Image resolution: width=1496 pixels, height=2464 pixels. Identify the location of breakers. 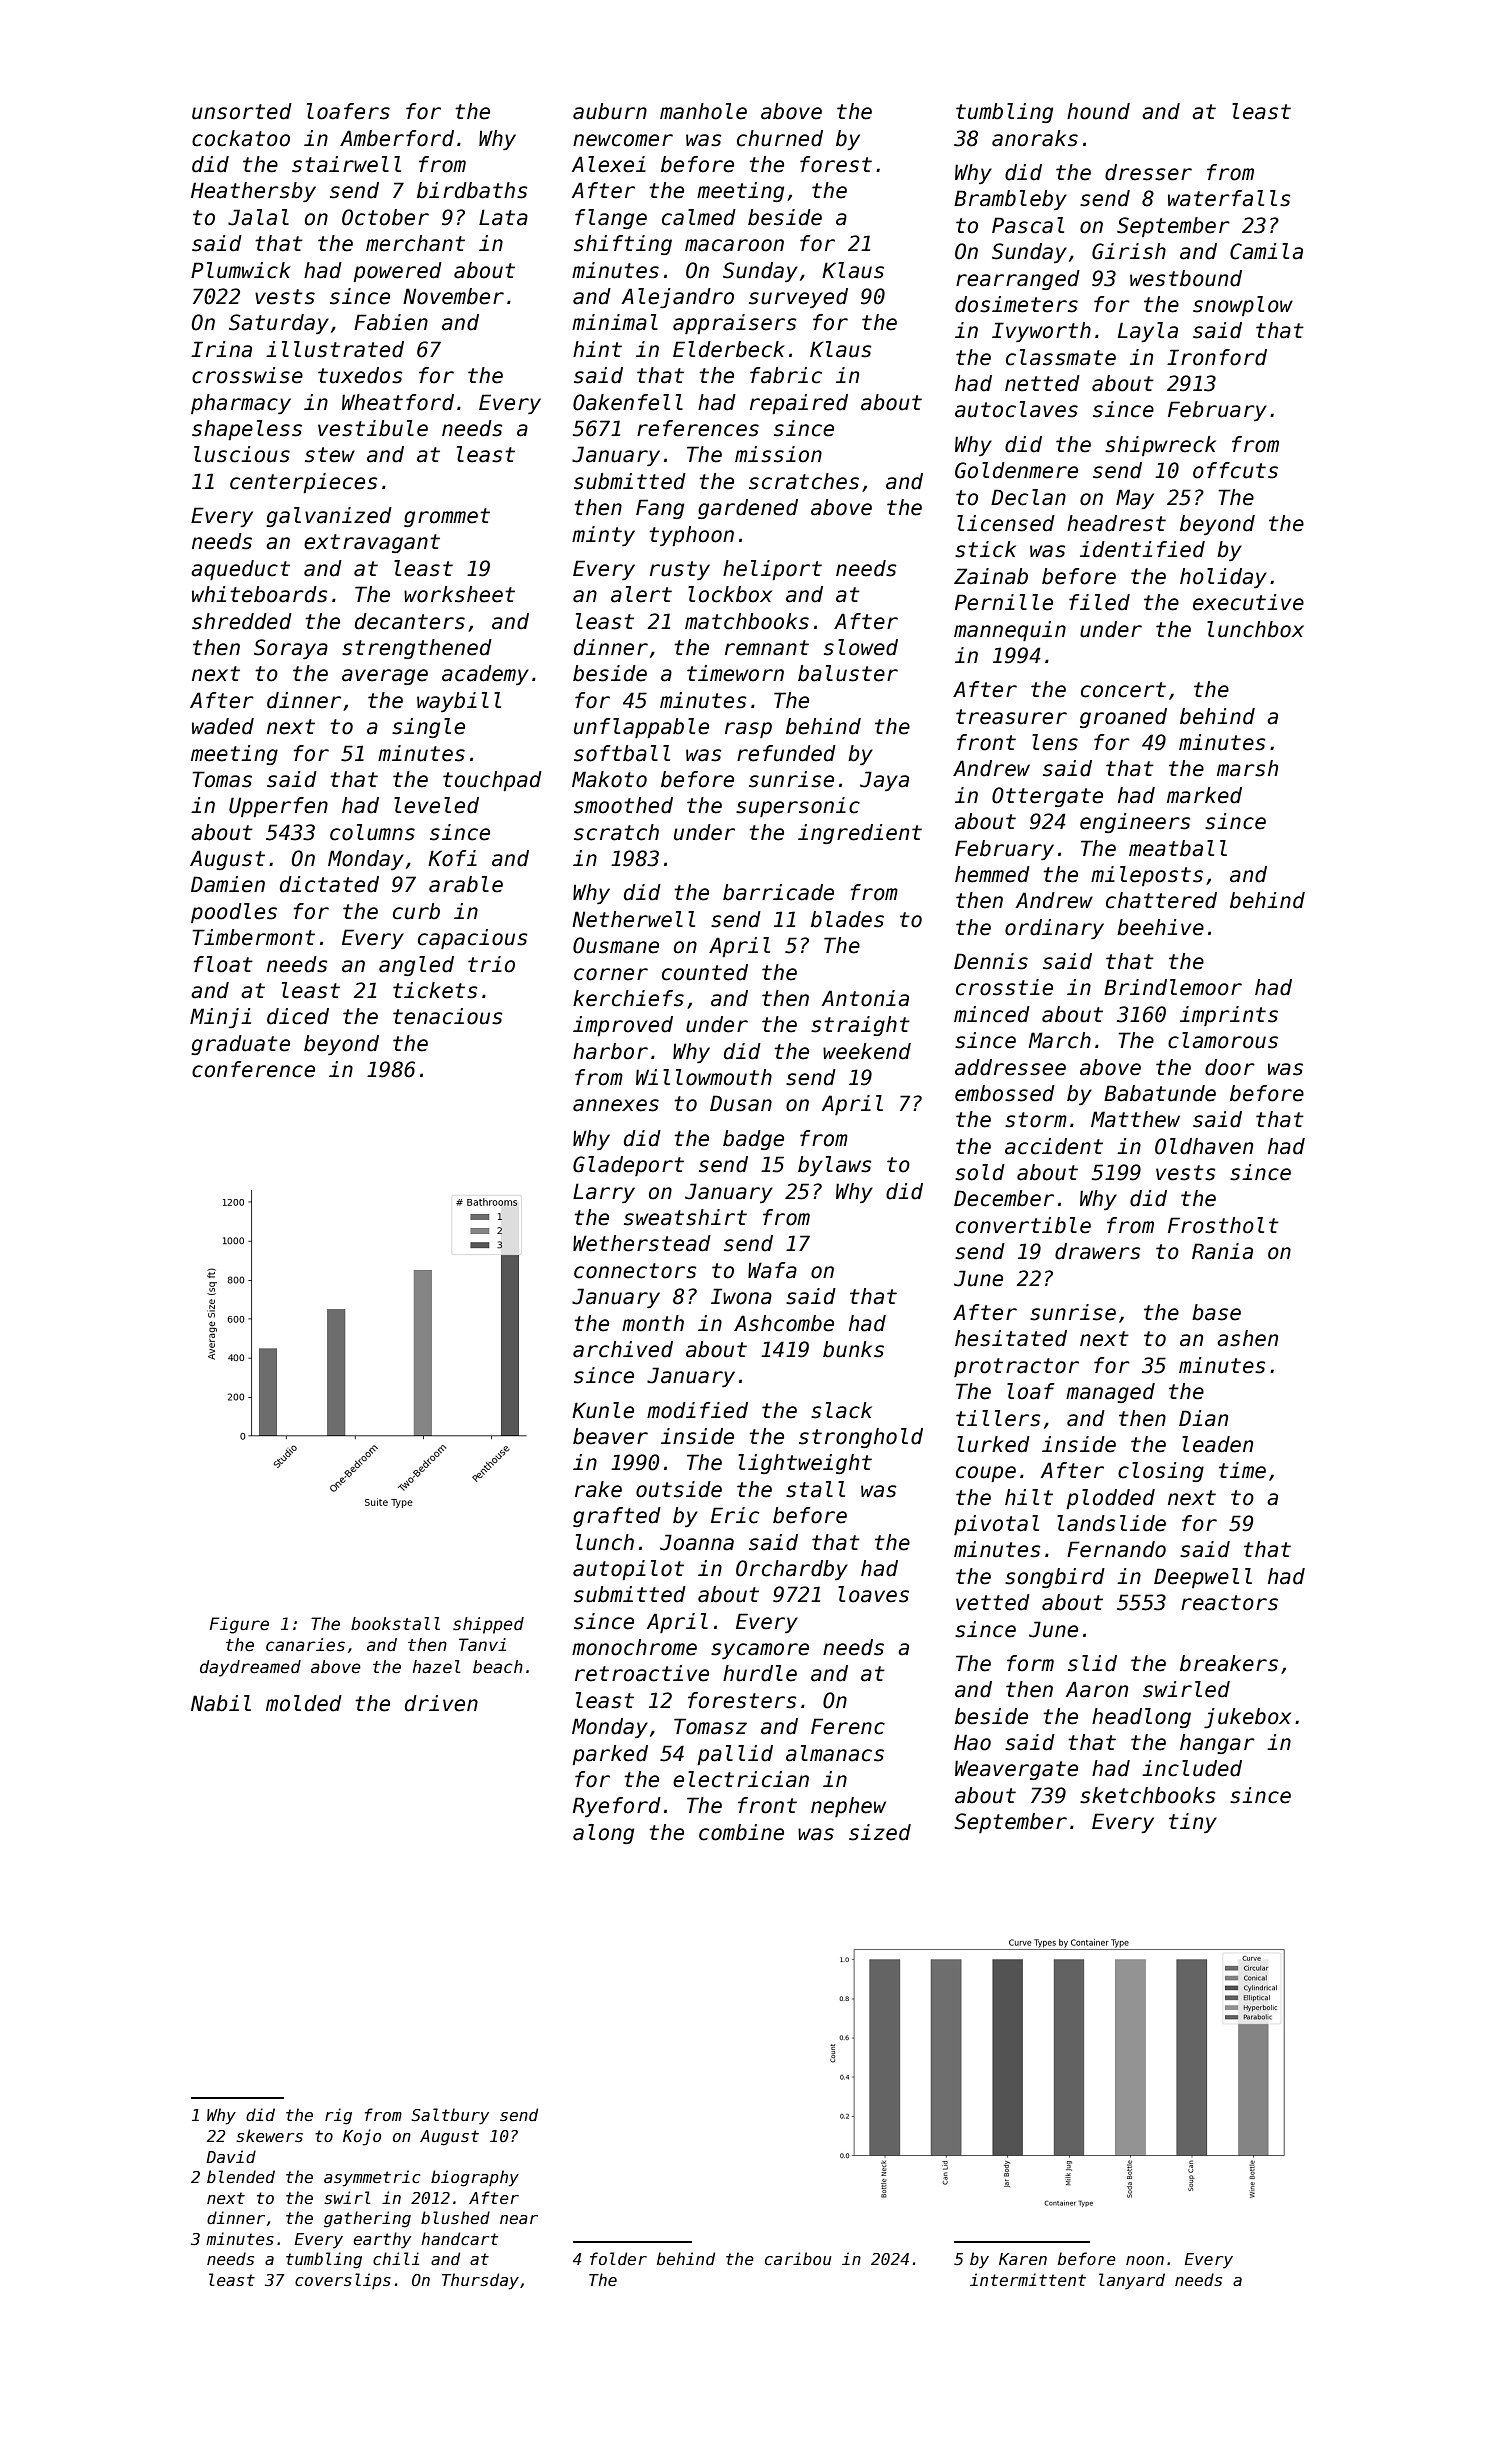
(1229, 1663).
